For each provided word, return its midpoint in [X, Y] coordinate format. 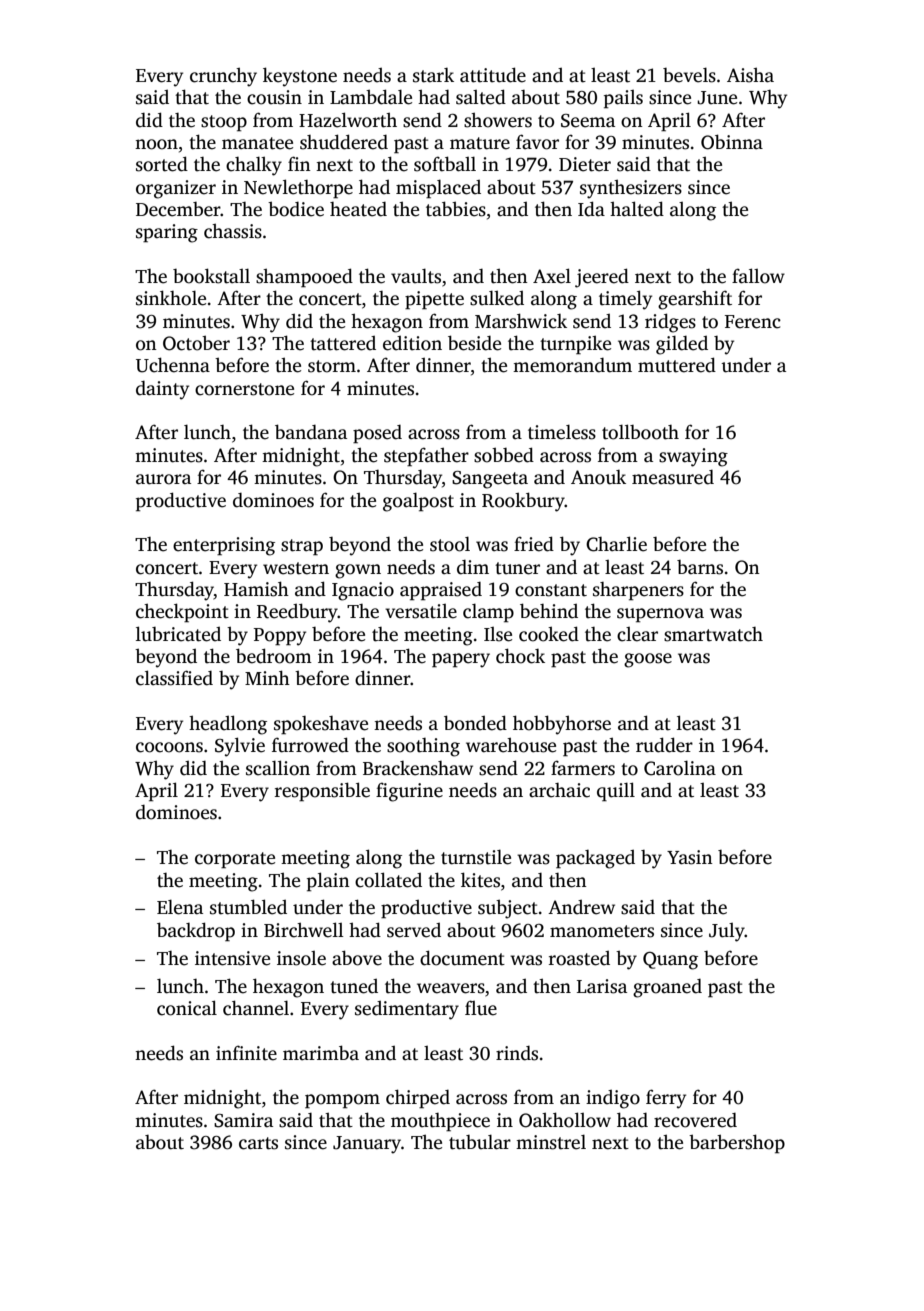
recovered [695, 1120]
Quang [670, 961]
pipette [434, 300]
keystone [300, 77]
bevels [689, 75]
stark [433, 75]
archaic [559, 790]
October [196, 343]
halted [637, 209]
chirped [418, 1099]
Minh [267, 677]
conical [187, 1008]
